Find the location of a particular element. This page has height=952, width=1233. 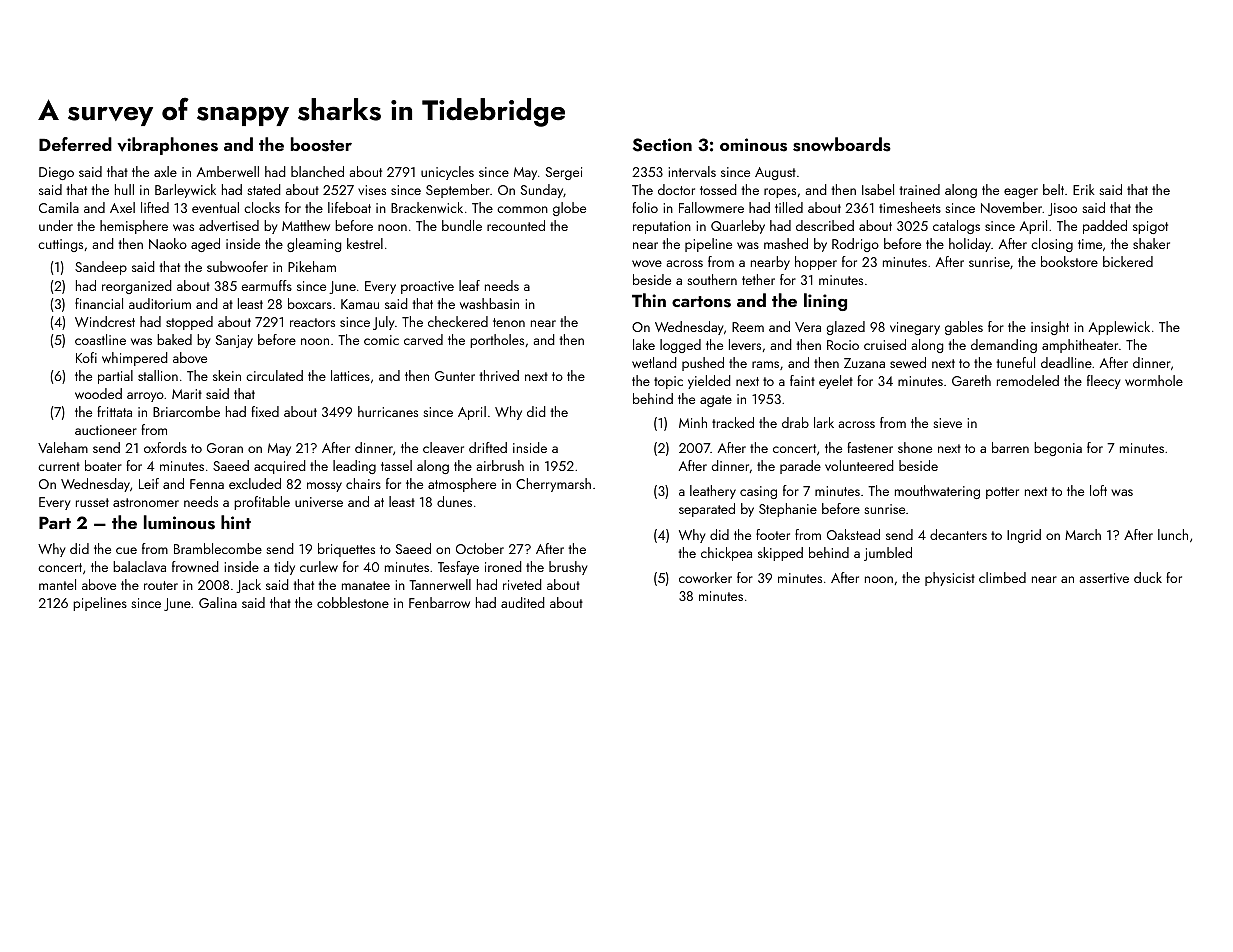

booster is located at coordinates (321, 144).
